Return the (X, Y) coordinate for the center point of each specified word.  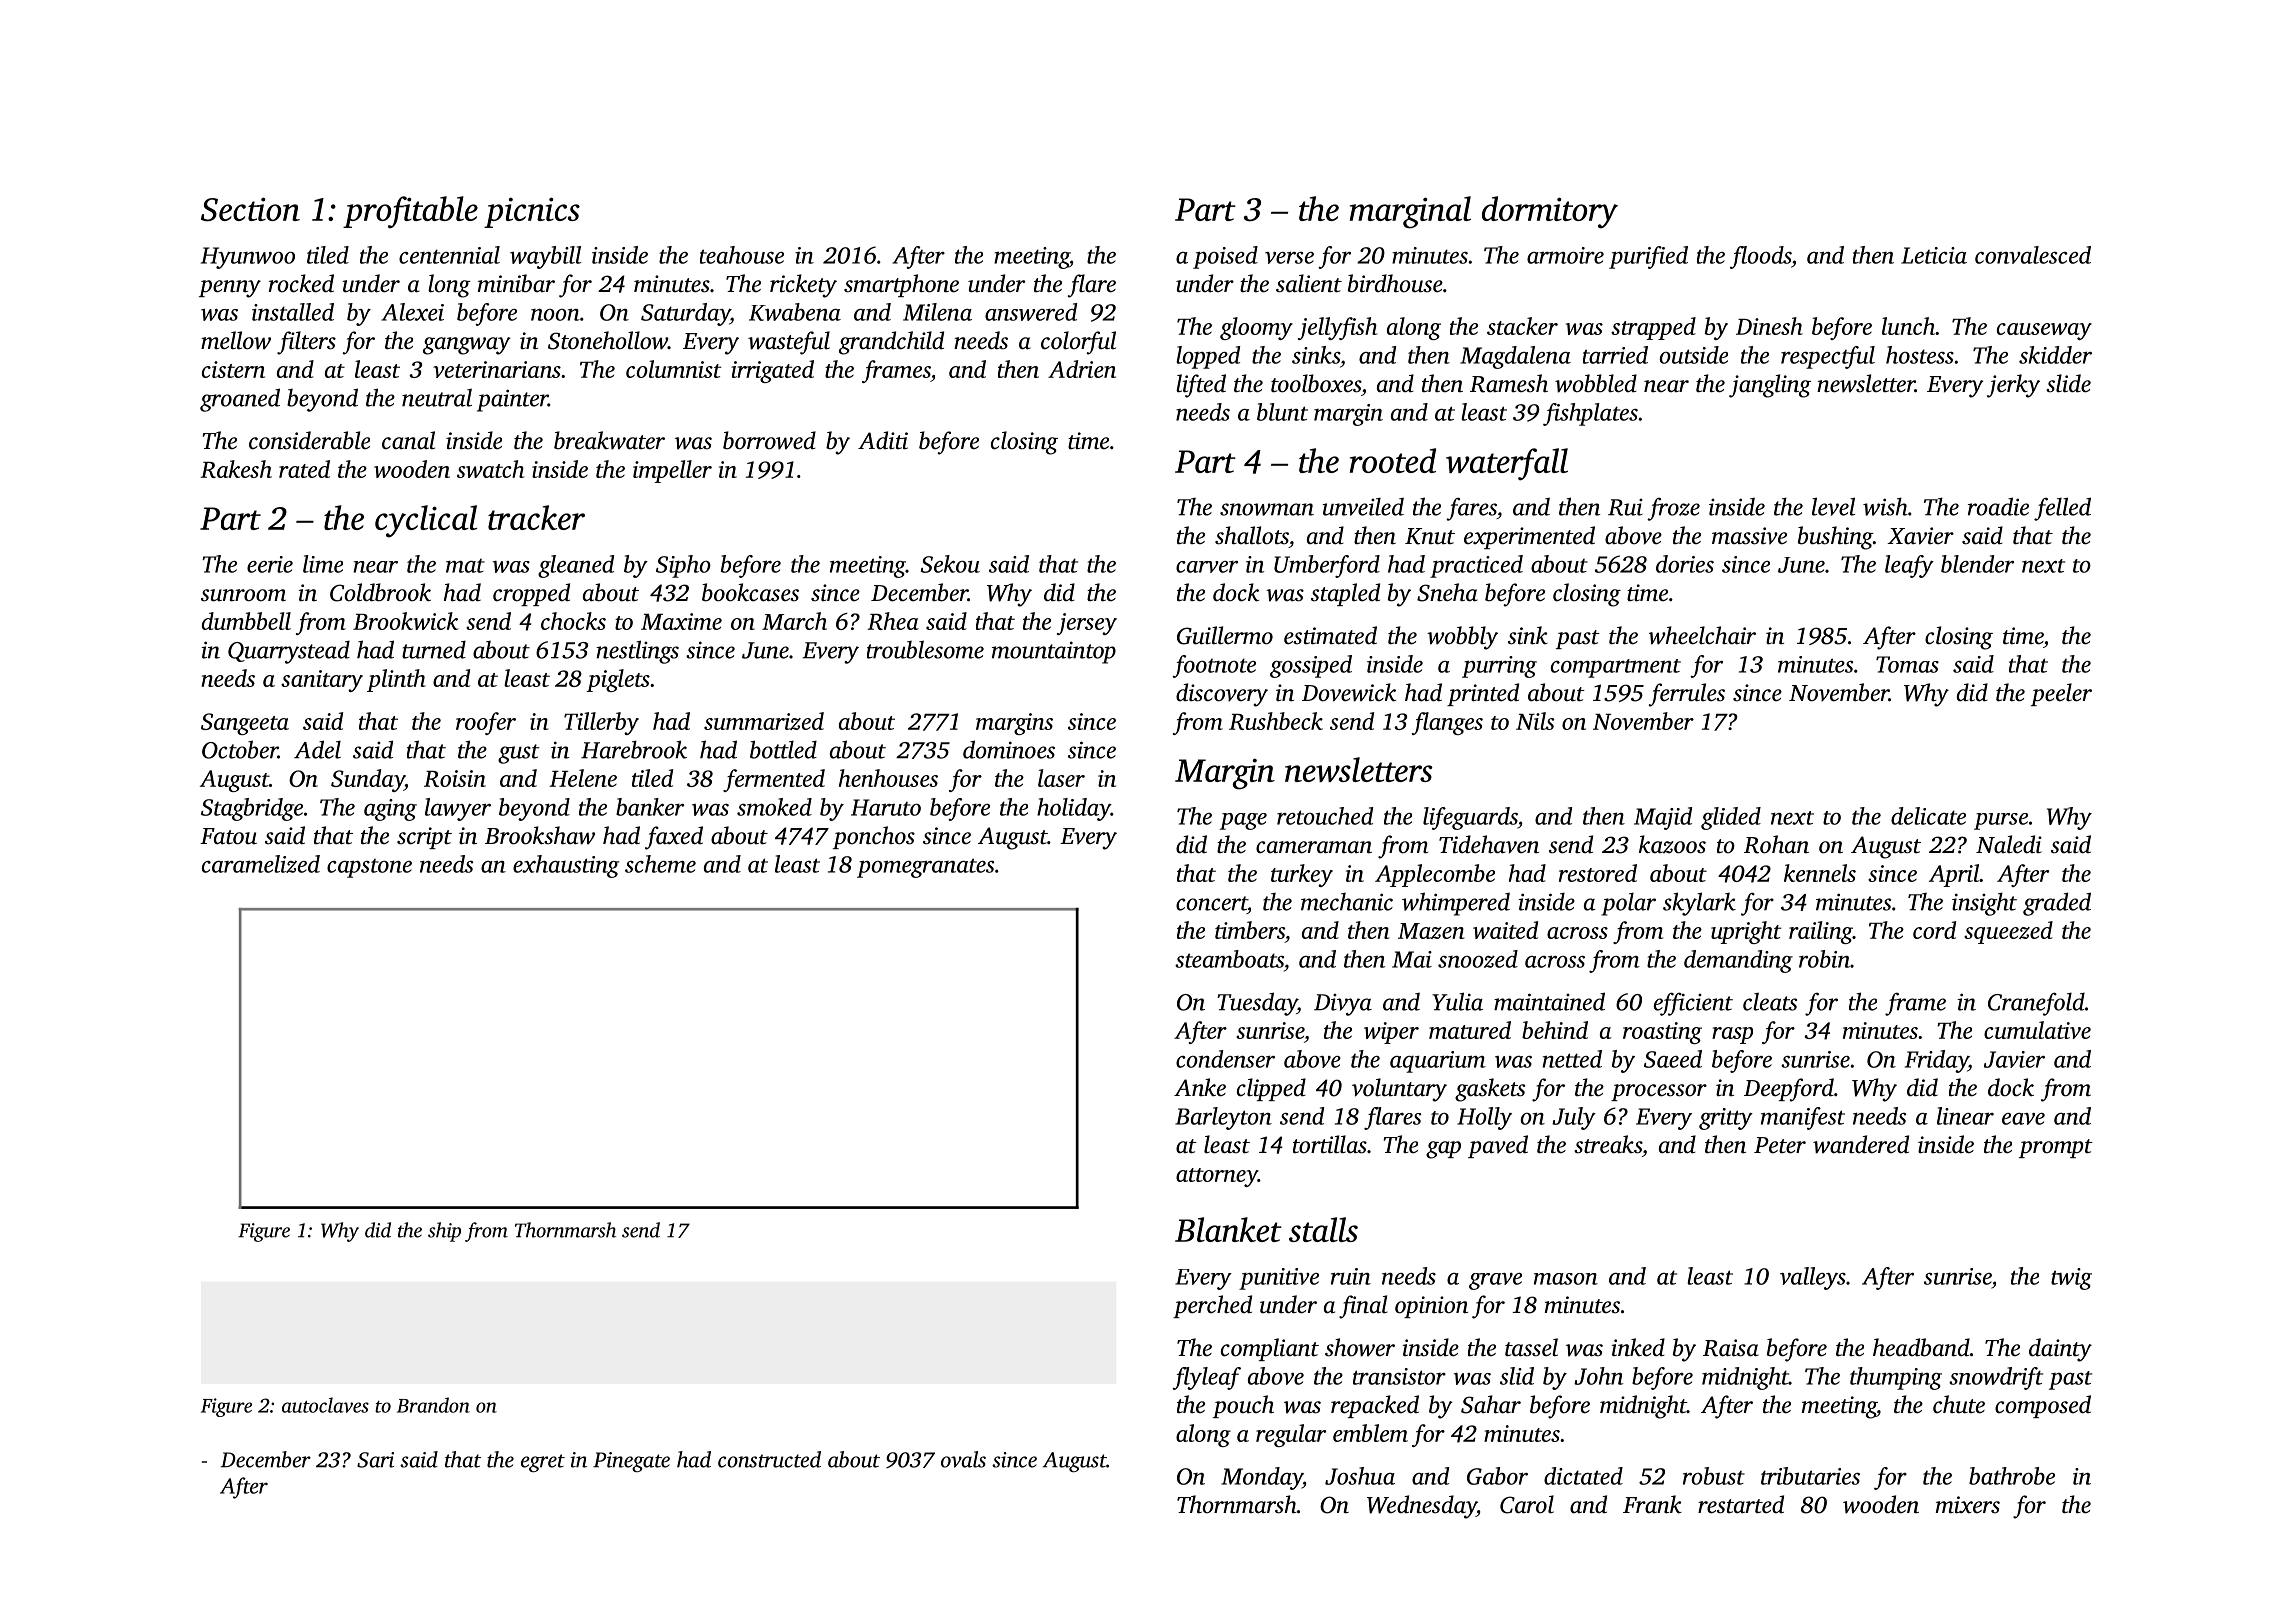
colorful (1078, 343)
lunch (1909, 326)
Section (250, 209)
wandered (1861, 1144)
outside (1694, 355)
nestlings (637, 652)
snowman (1267, 509)
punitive (1279, 1279)
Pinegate (631, 1462)
